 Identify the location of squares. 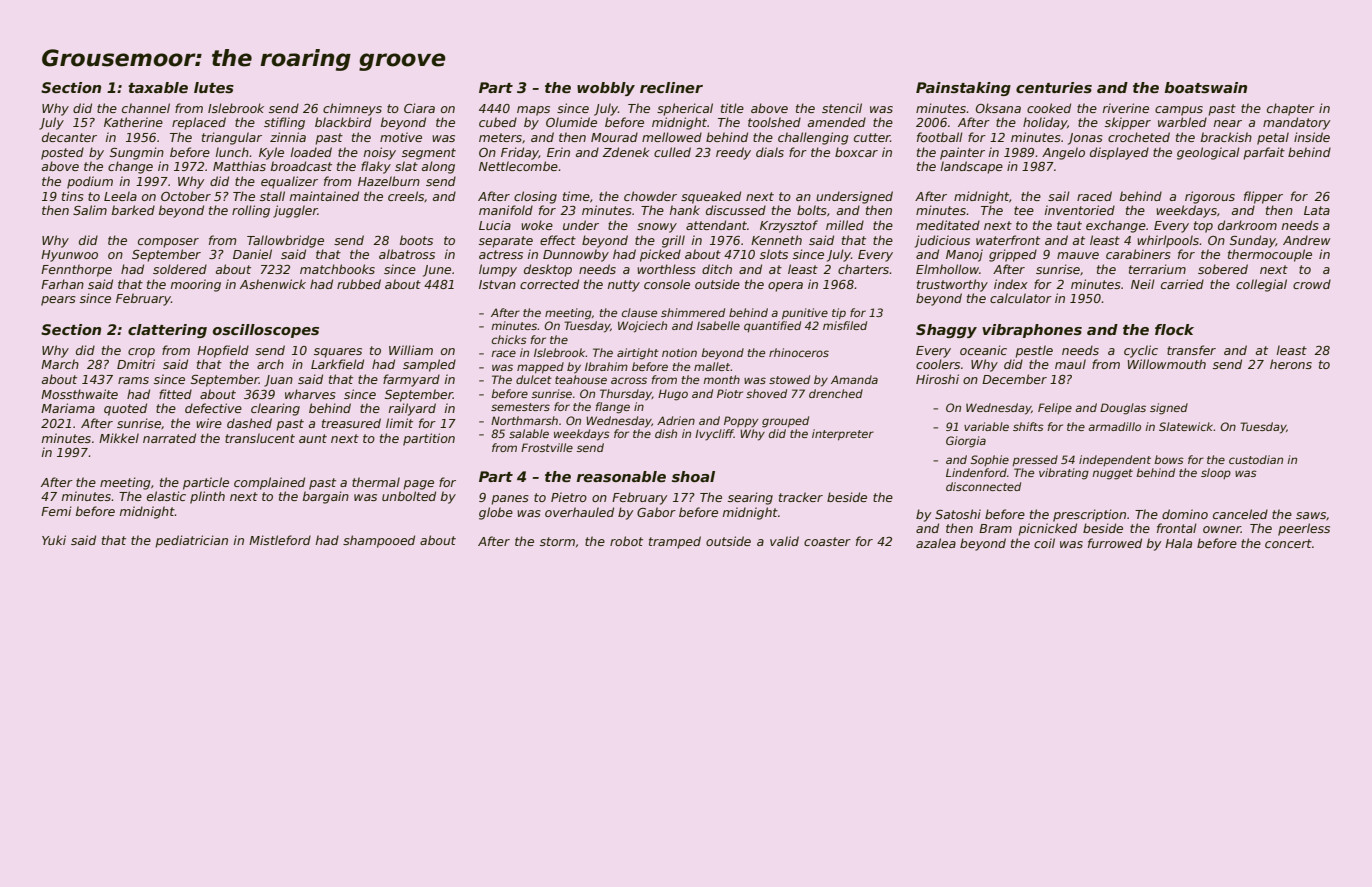
(338, 353).
